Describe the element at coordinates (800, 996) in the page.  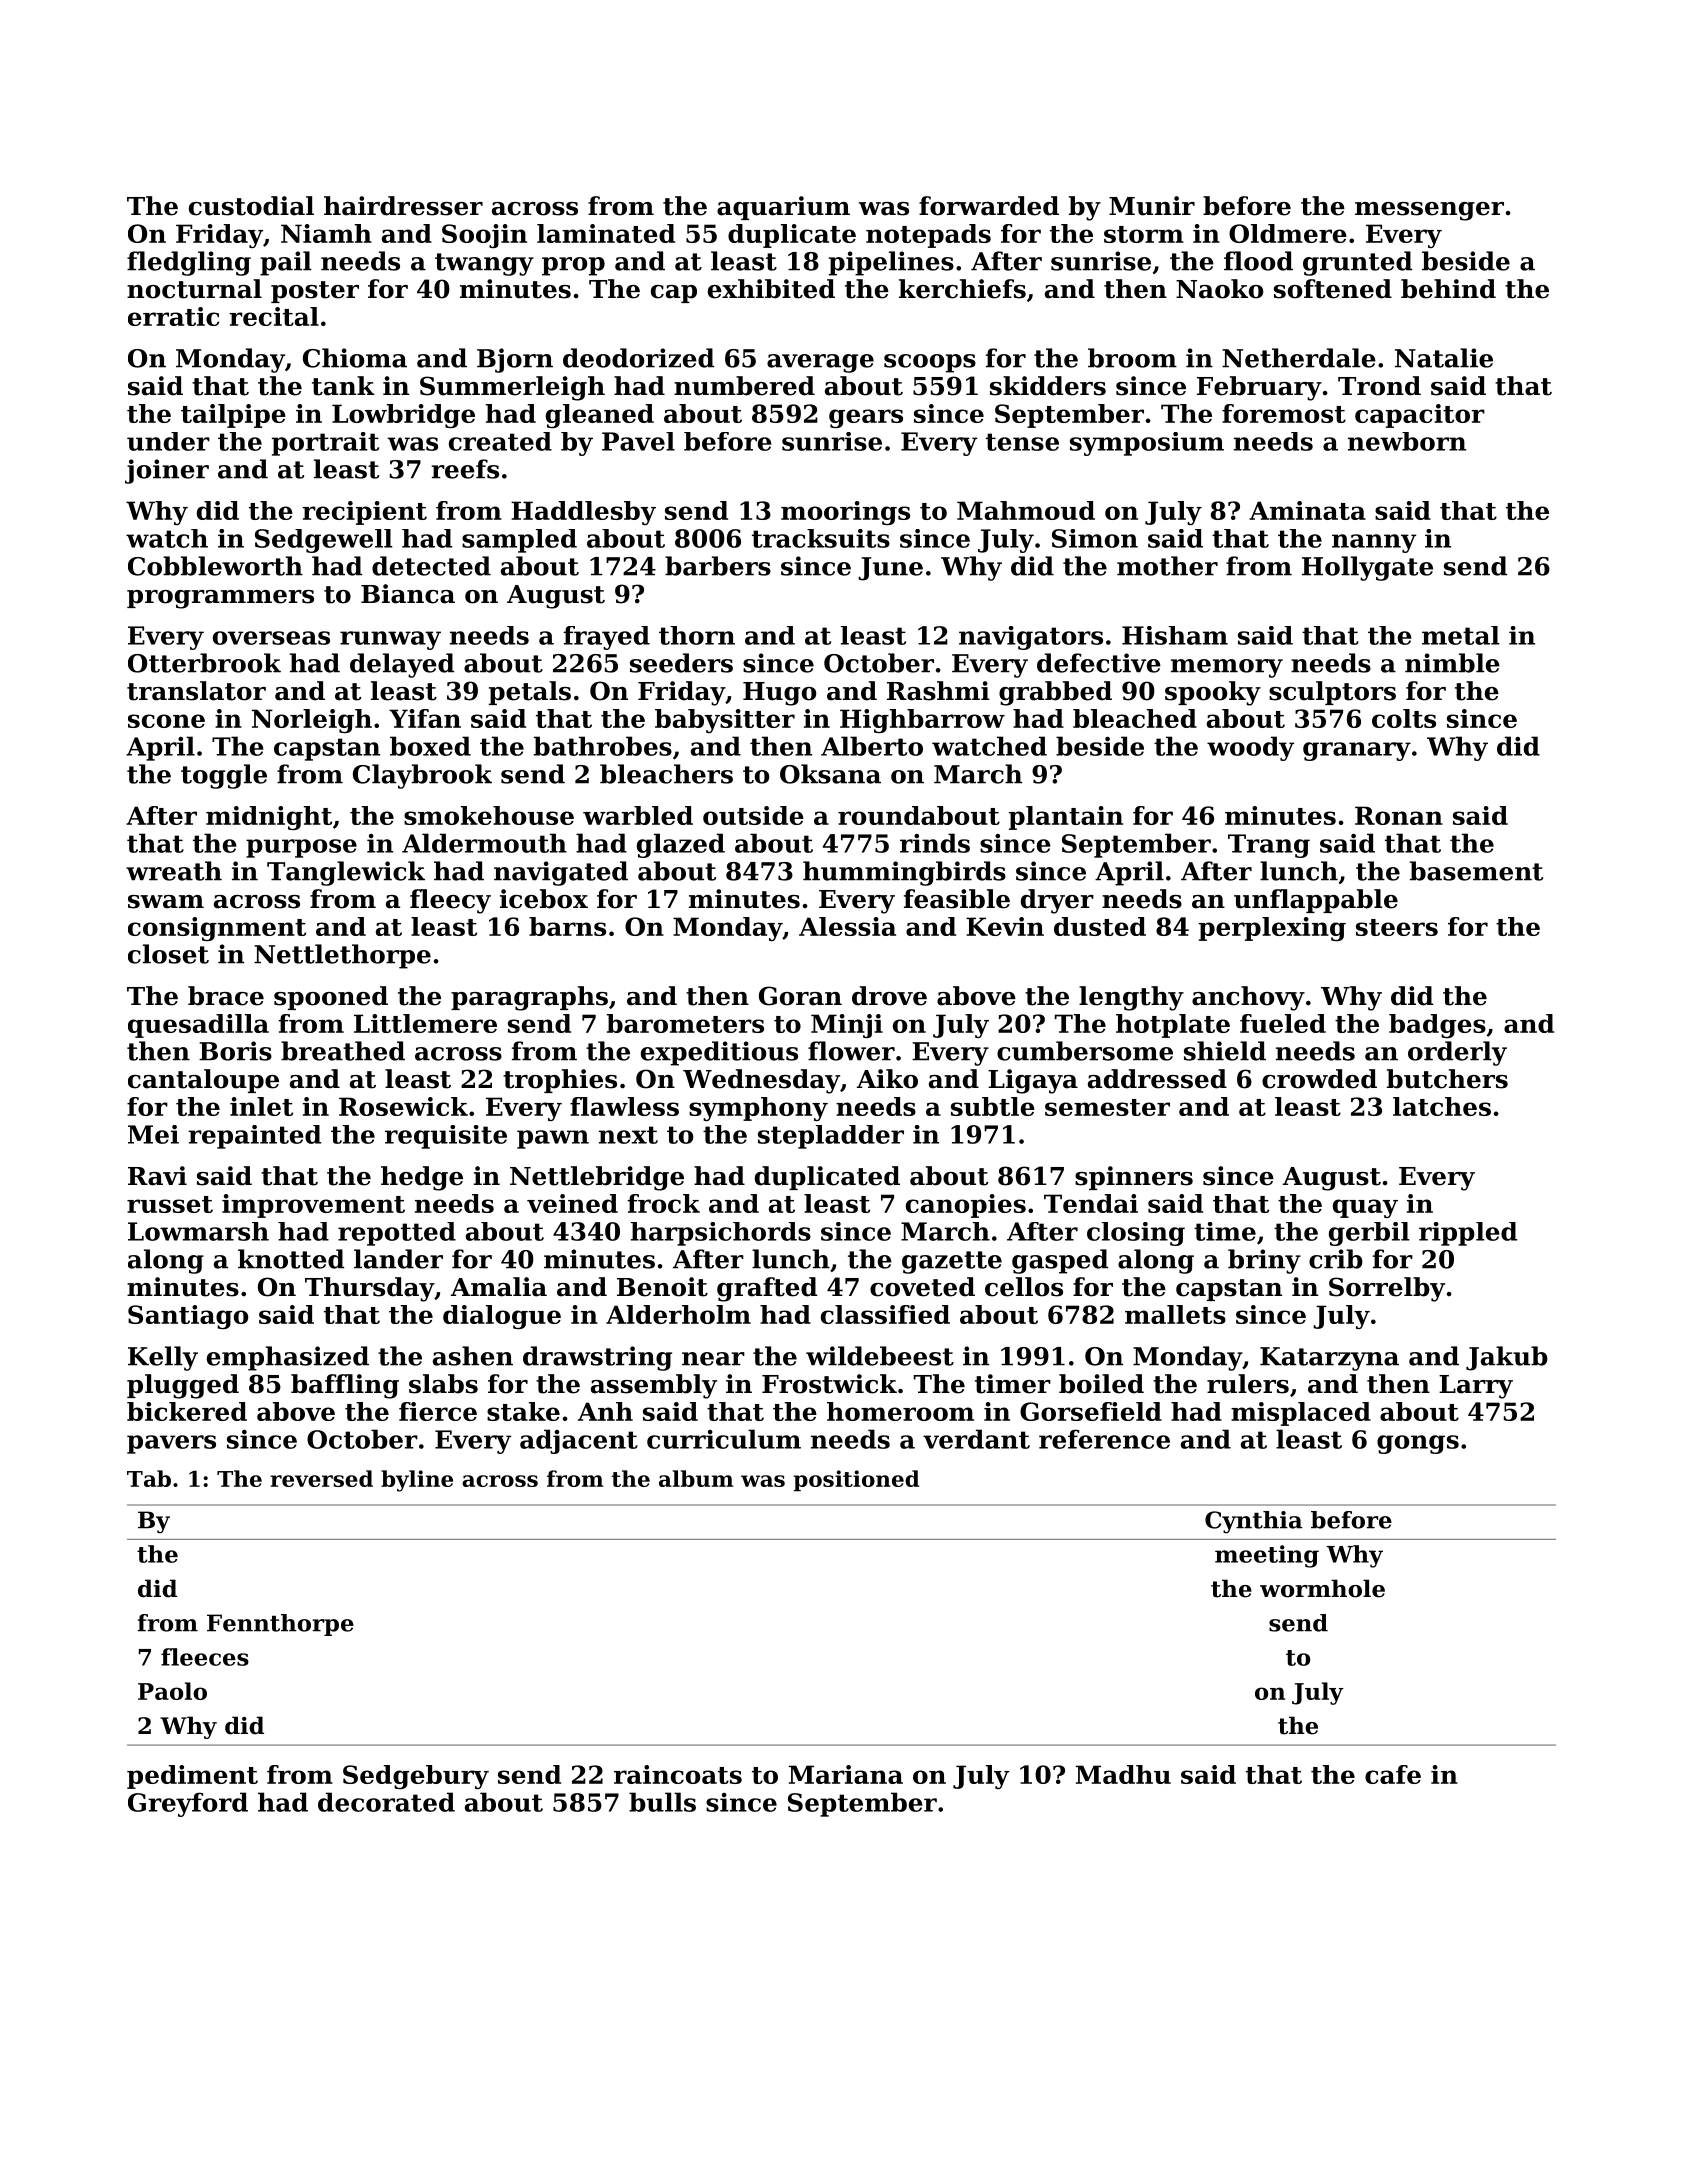
I see `Goran` at that location.
